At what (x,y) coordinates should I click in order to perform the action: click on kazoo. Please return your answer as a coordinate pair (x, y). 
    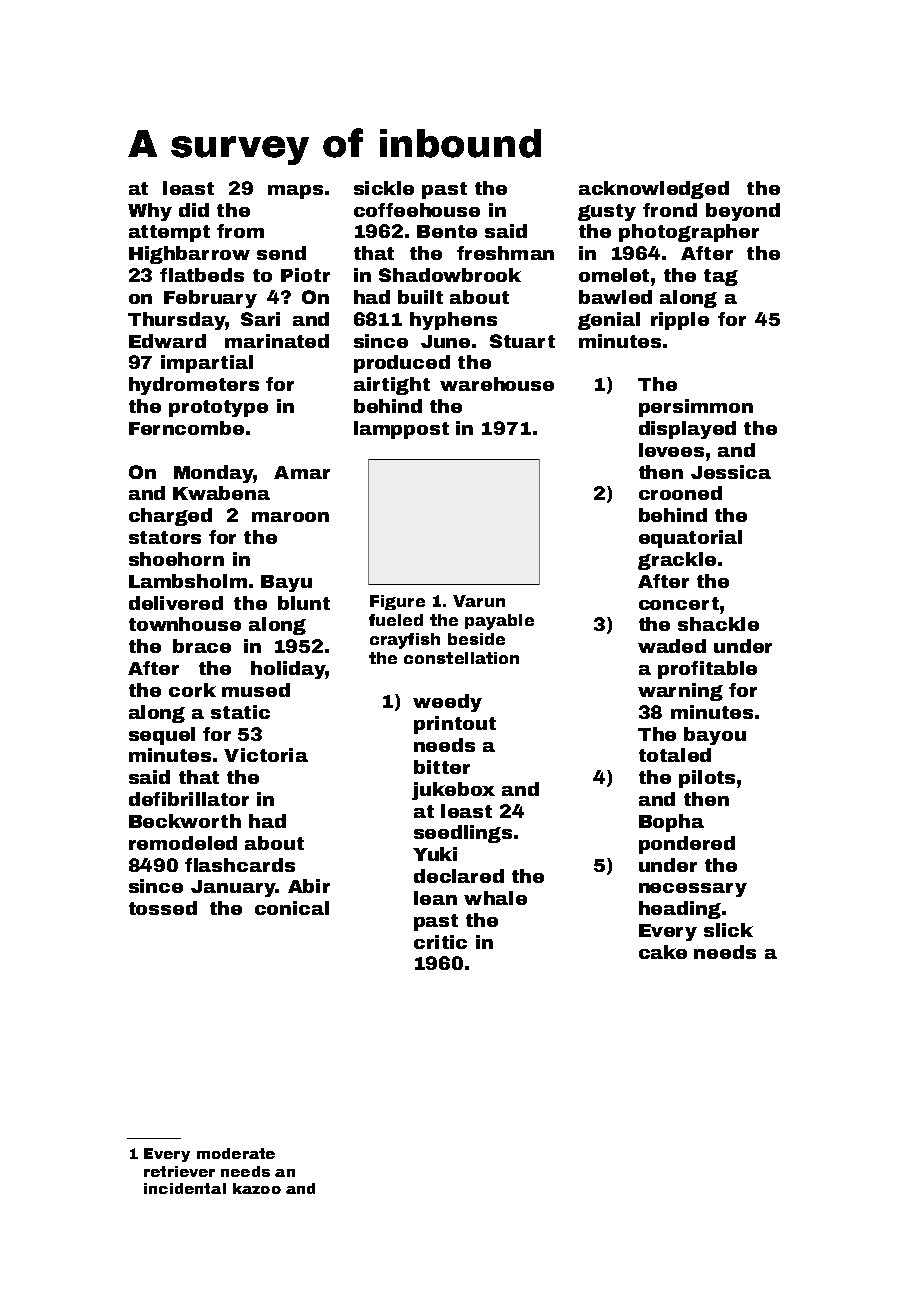
    Looking at the image, I should click on (257, 1188).
